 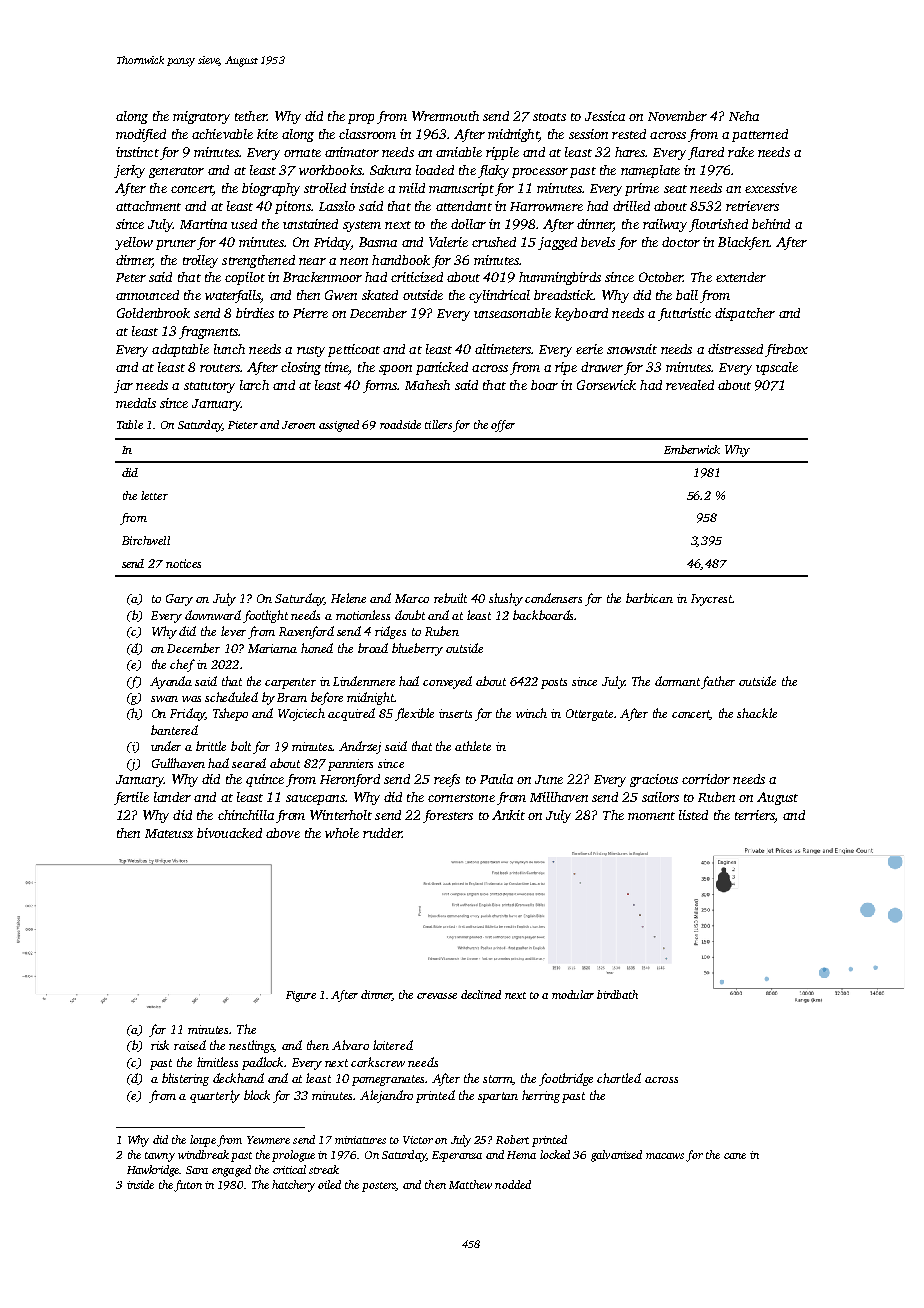 What do you see at coordinates (238, 1078) in the screenshot?
I see `deckhand` at bounding box center [238, 1078].
